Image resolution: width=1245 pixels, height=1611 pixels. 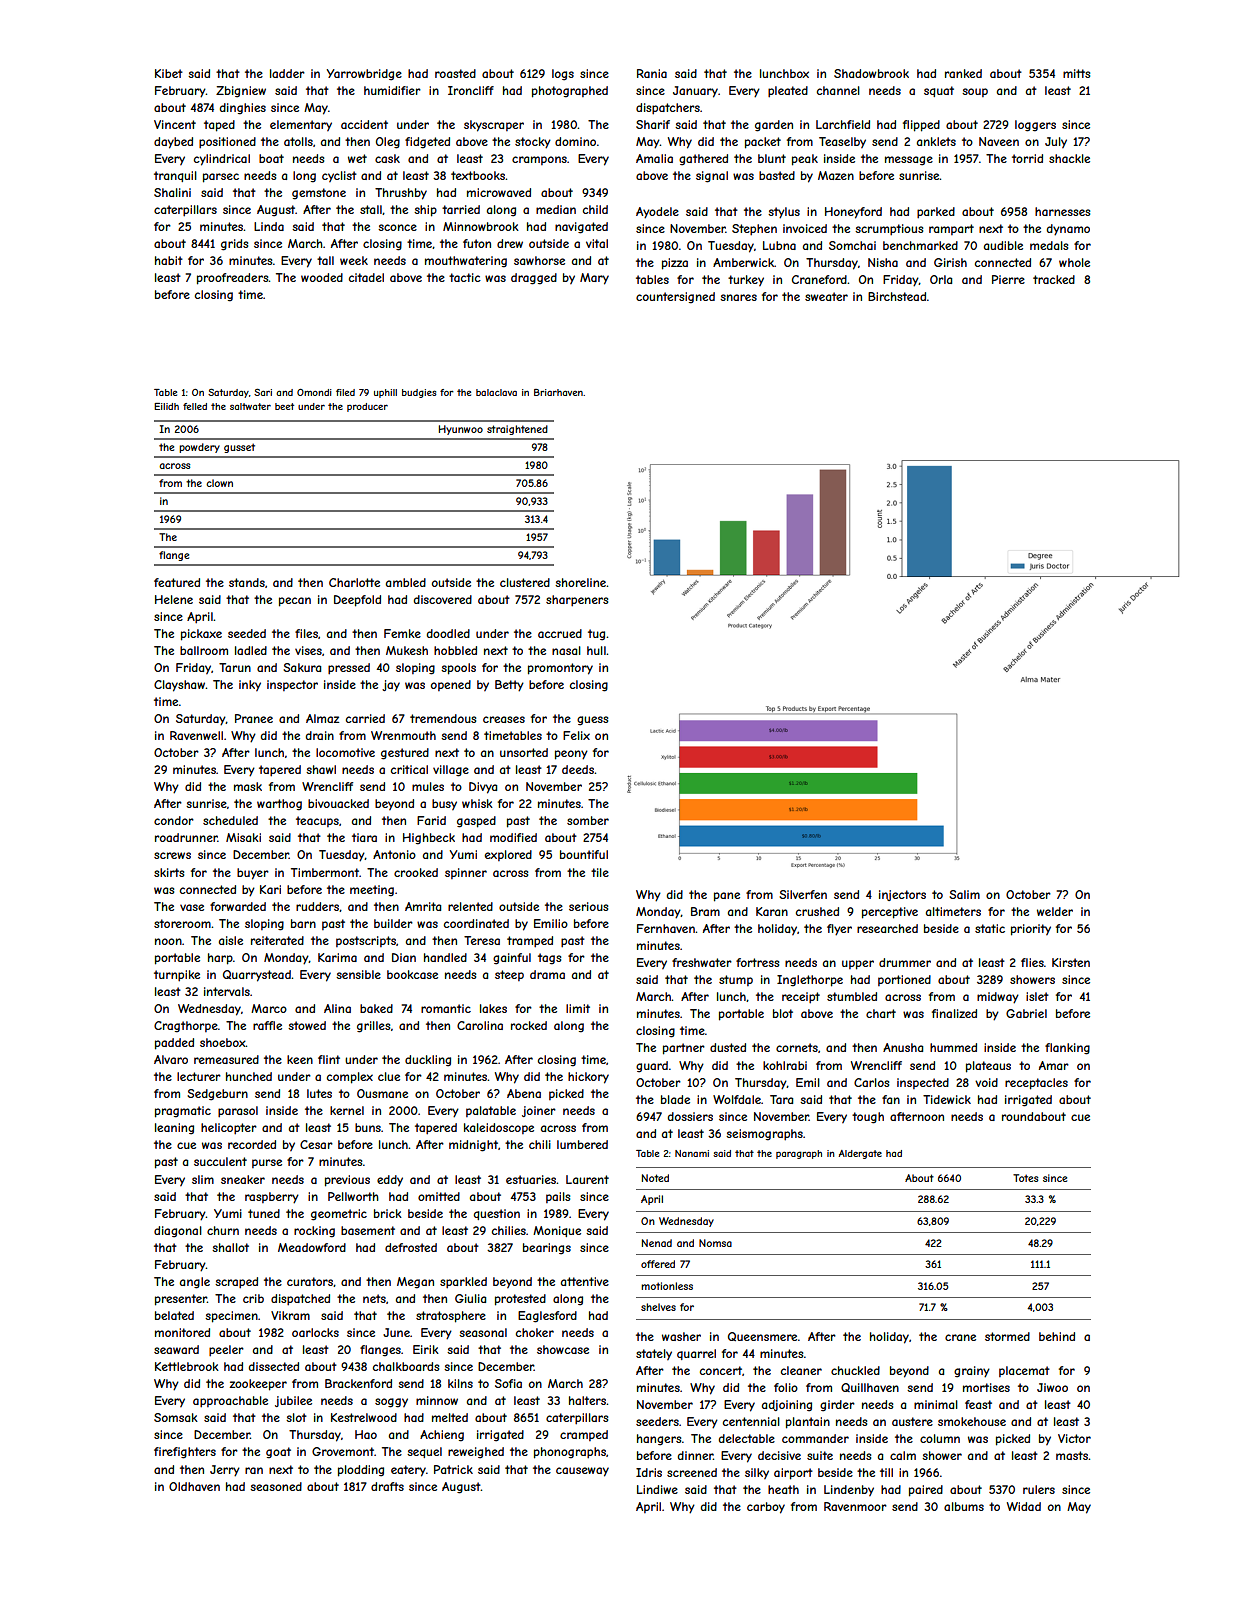 What do you see at coordinates (225, 1471) in the document?
I see `Jerry` at bounding box center [225, 1471].
